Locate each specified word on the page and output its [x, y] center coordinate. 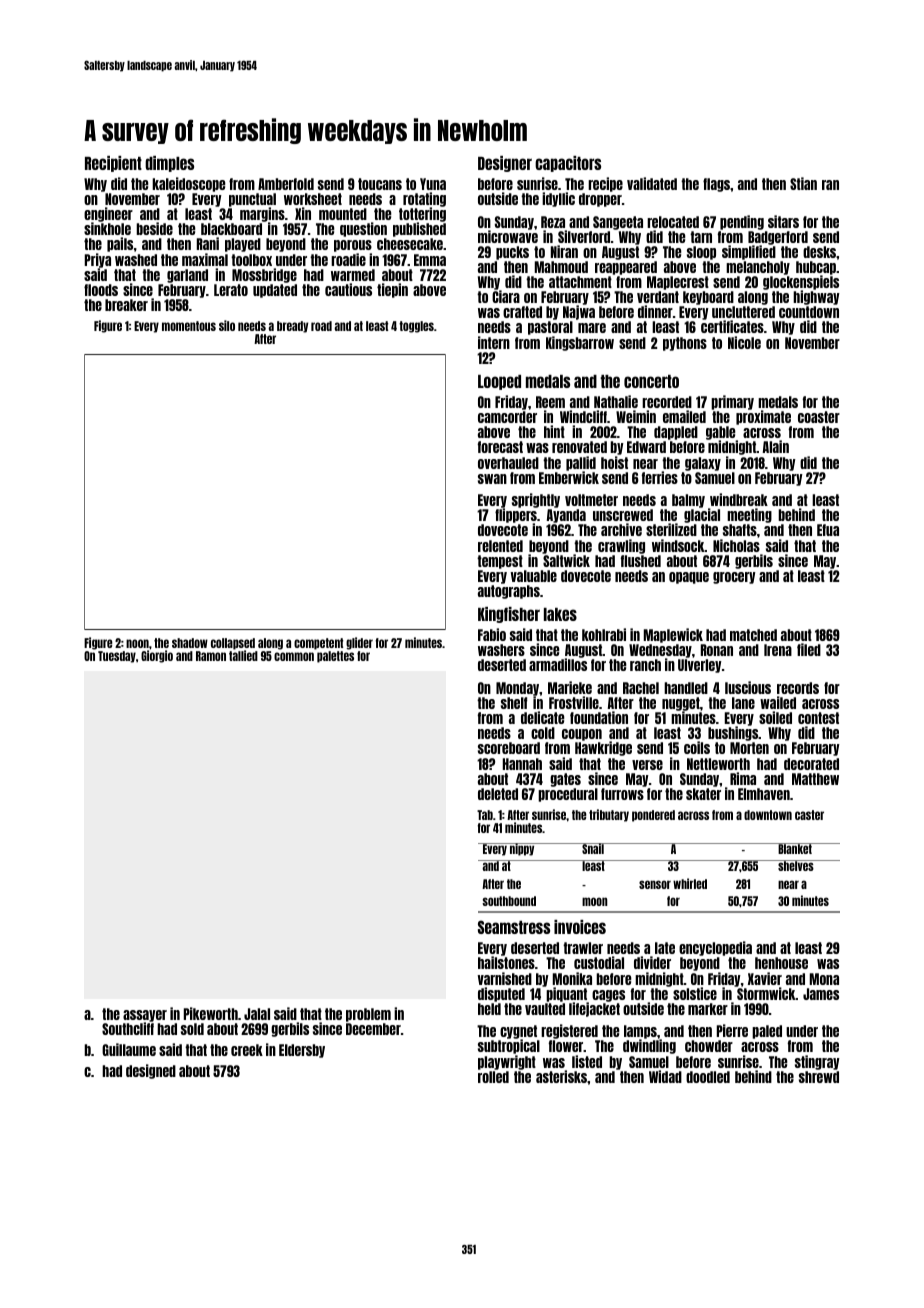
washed [136, 260]
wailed [778, 702]
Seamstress [514, 927]
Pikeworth [211, 1013]
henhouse [781, 963]
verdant [658, 297]
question [363, 229]
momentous [189, 326]
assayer [145, 1016]
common [294, 656]
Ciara [506, 297]
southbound [509, 901]
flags [716, 185]
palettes [335, 657]
